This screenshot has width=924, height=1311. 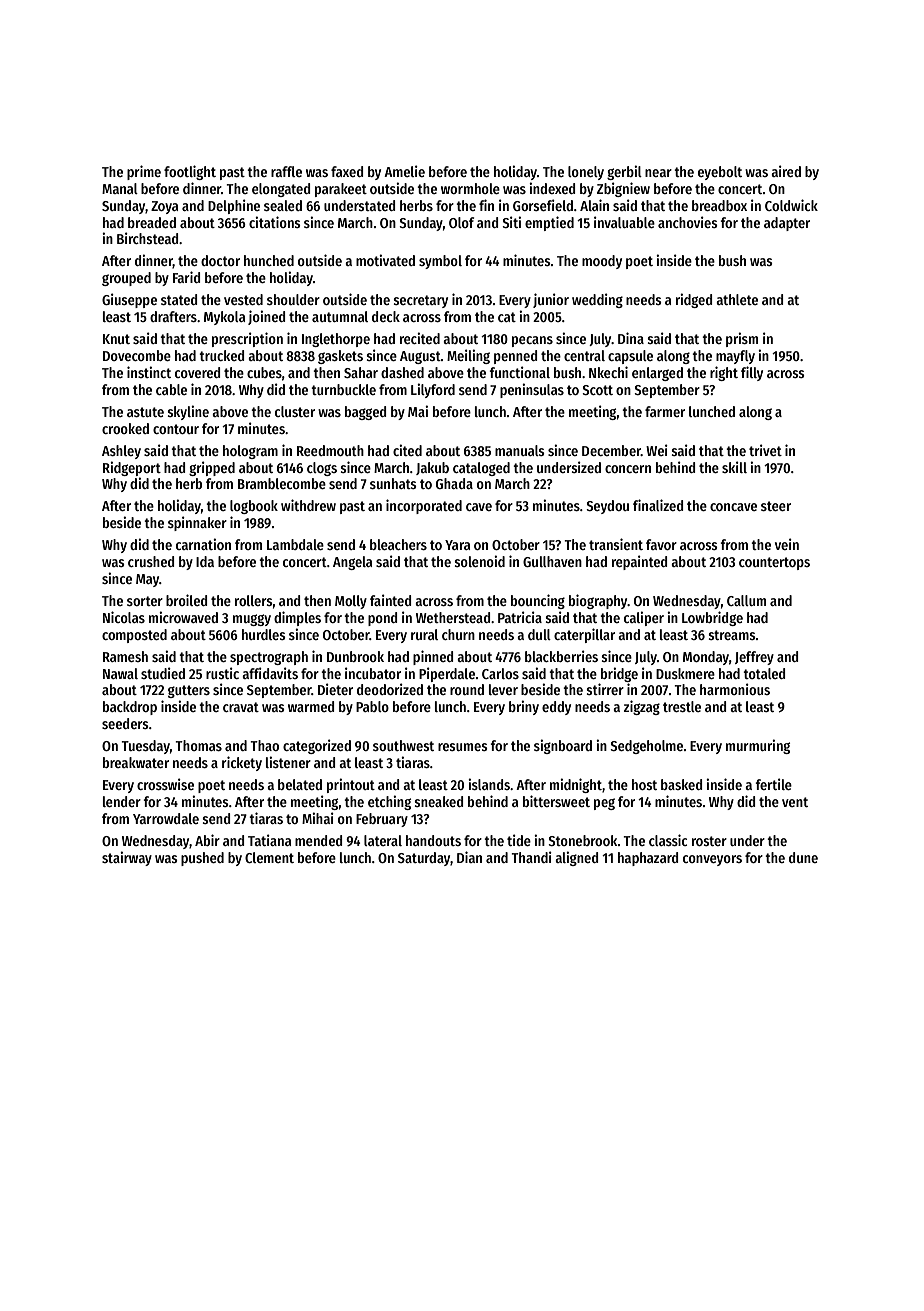 What do you see at coordinates (424, 859) in the screenshot?
I see `Saturday` at bounding box center [424, 859].
